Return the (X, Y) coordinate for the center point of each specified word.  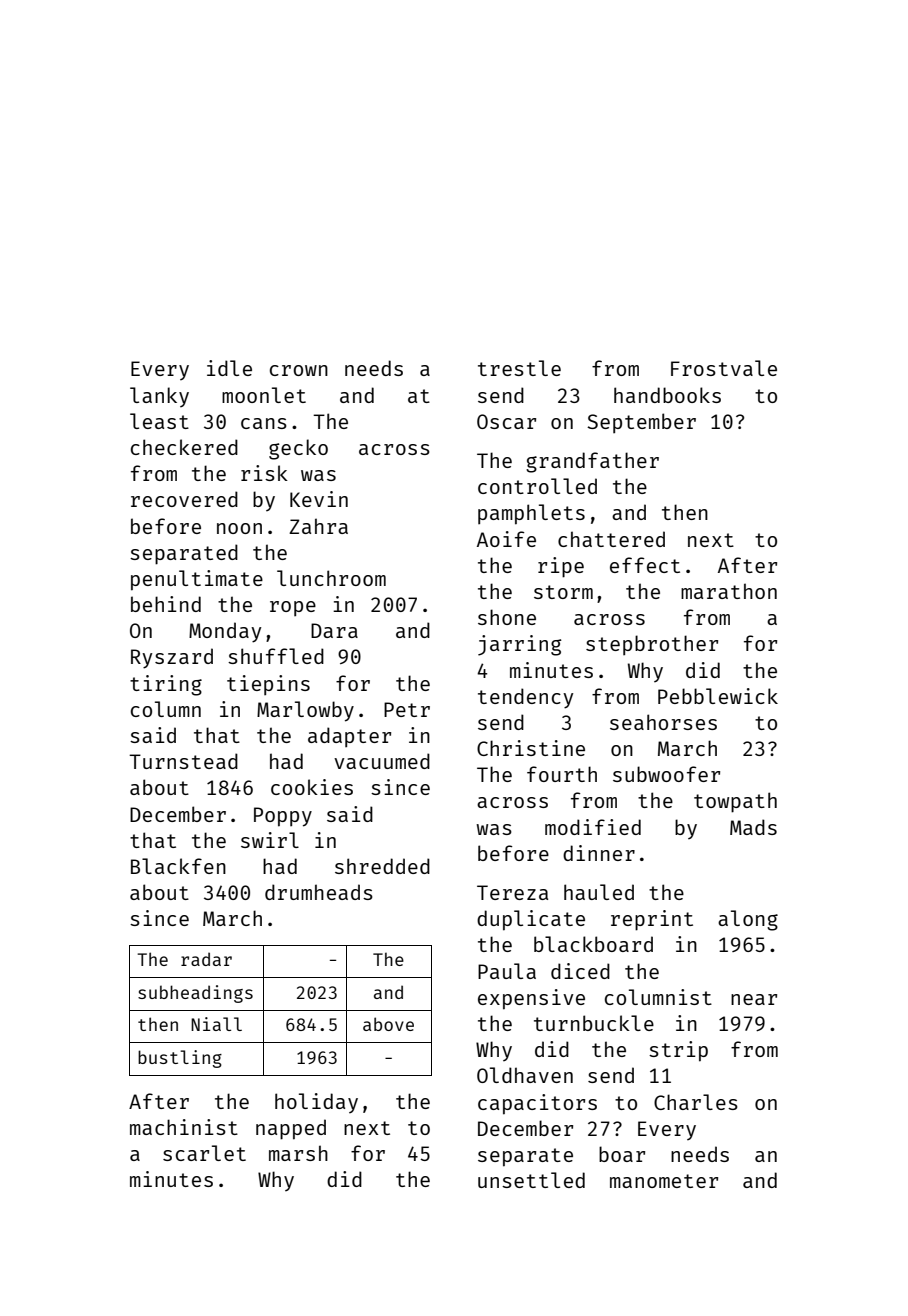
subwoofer (666, 774)
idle (229, 368)
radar (206, 959)
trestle (519, 368)
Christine (531, 748)
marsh (298, 1153)
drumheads (319, 892)
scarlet (204, 1153)
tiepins (268, 685)
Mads (753, 827)
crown (299, 370)
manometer (664, 1181)
